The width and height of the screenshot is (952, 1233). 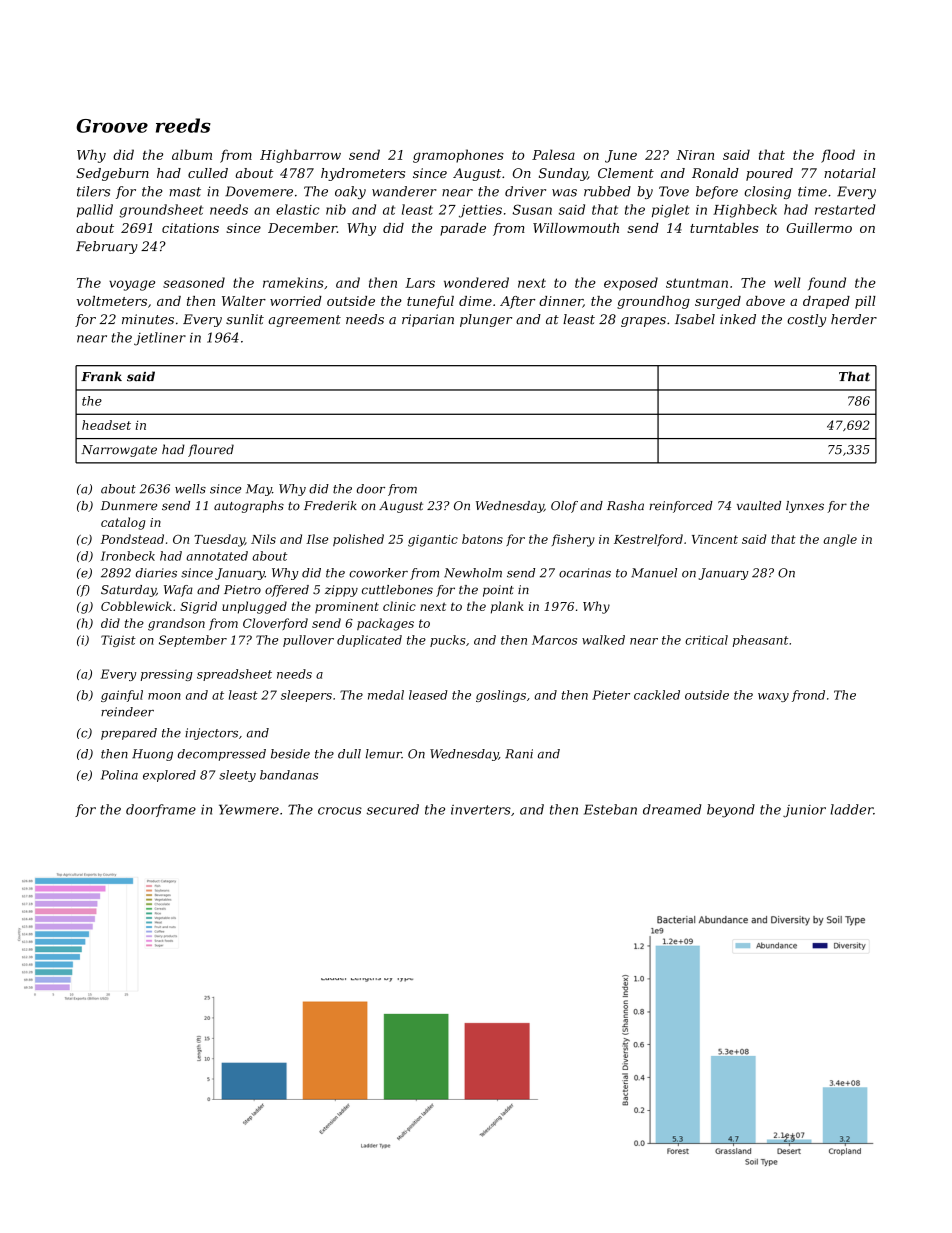 What do you see at coordinates (95, 210) in the screenshot?
I see `pallid` at bounding box center [95, 210].
